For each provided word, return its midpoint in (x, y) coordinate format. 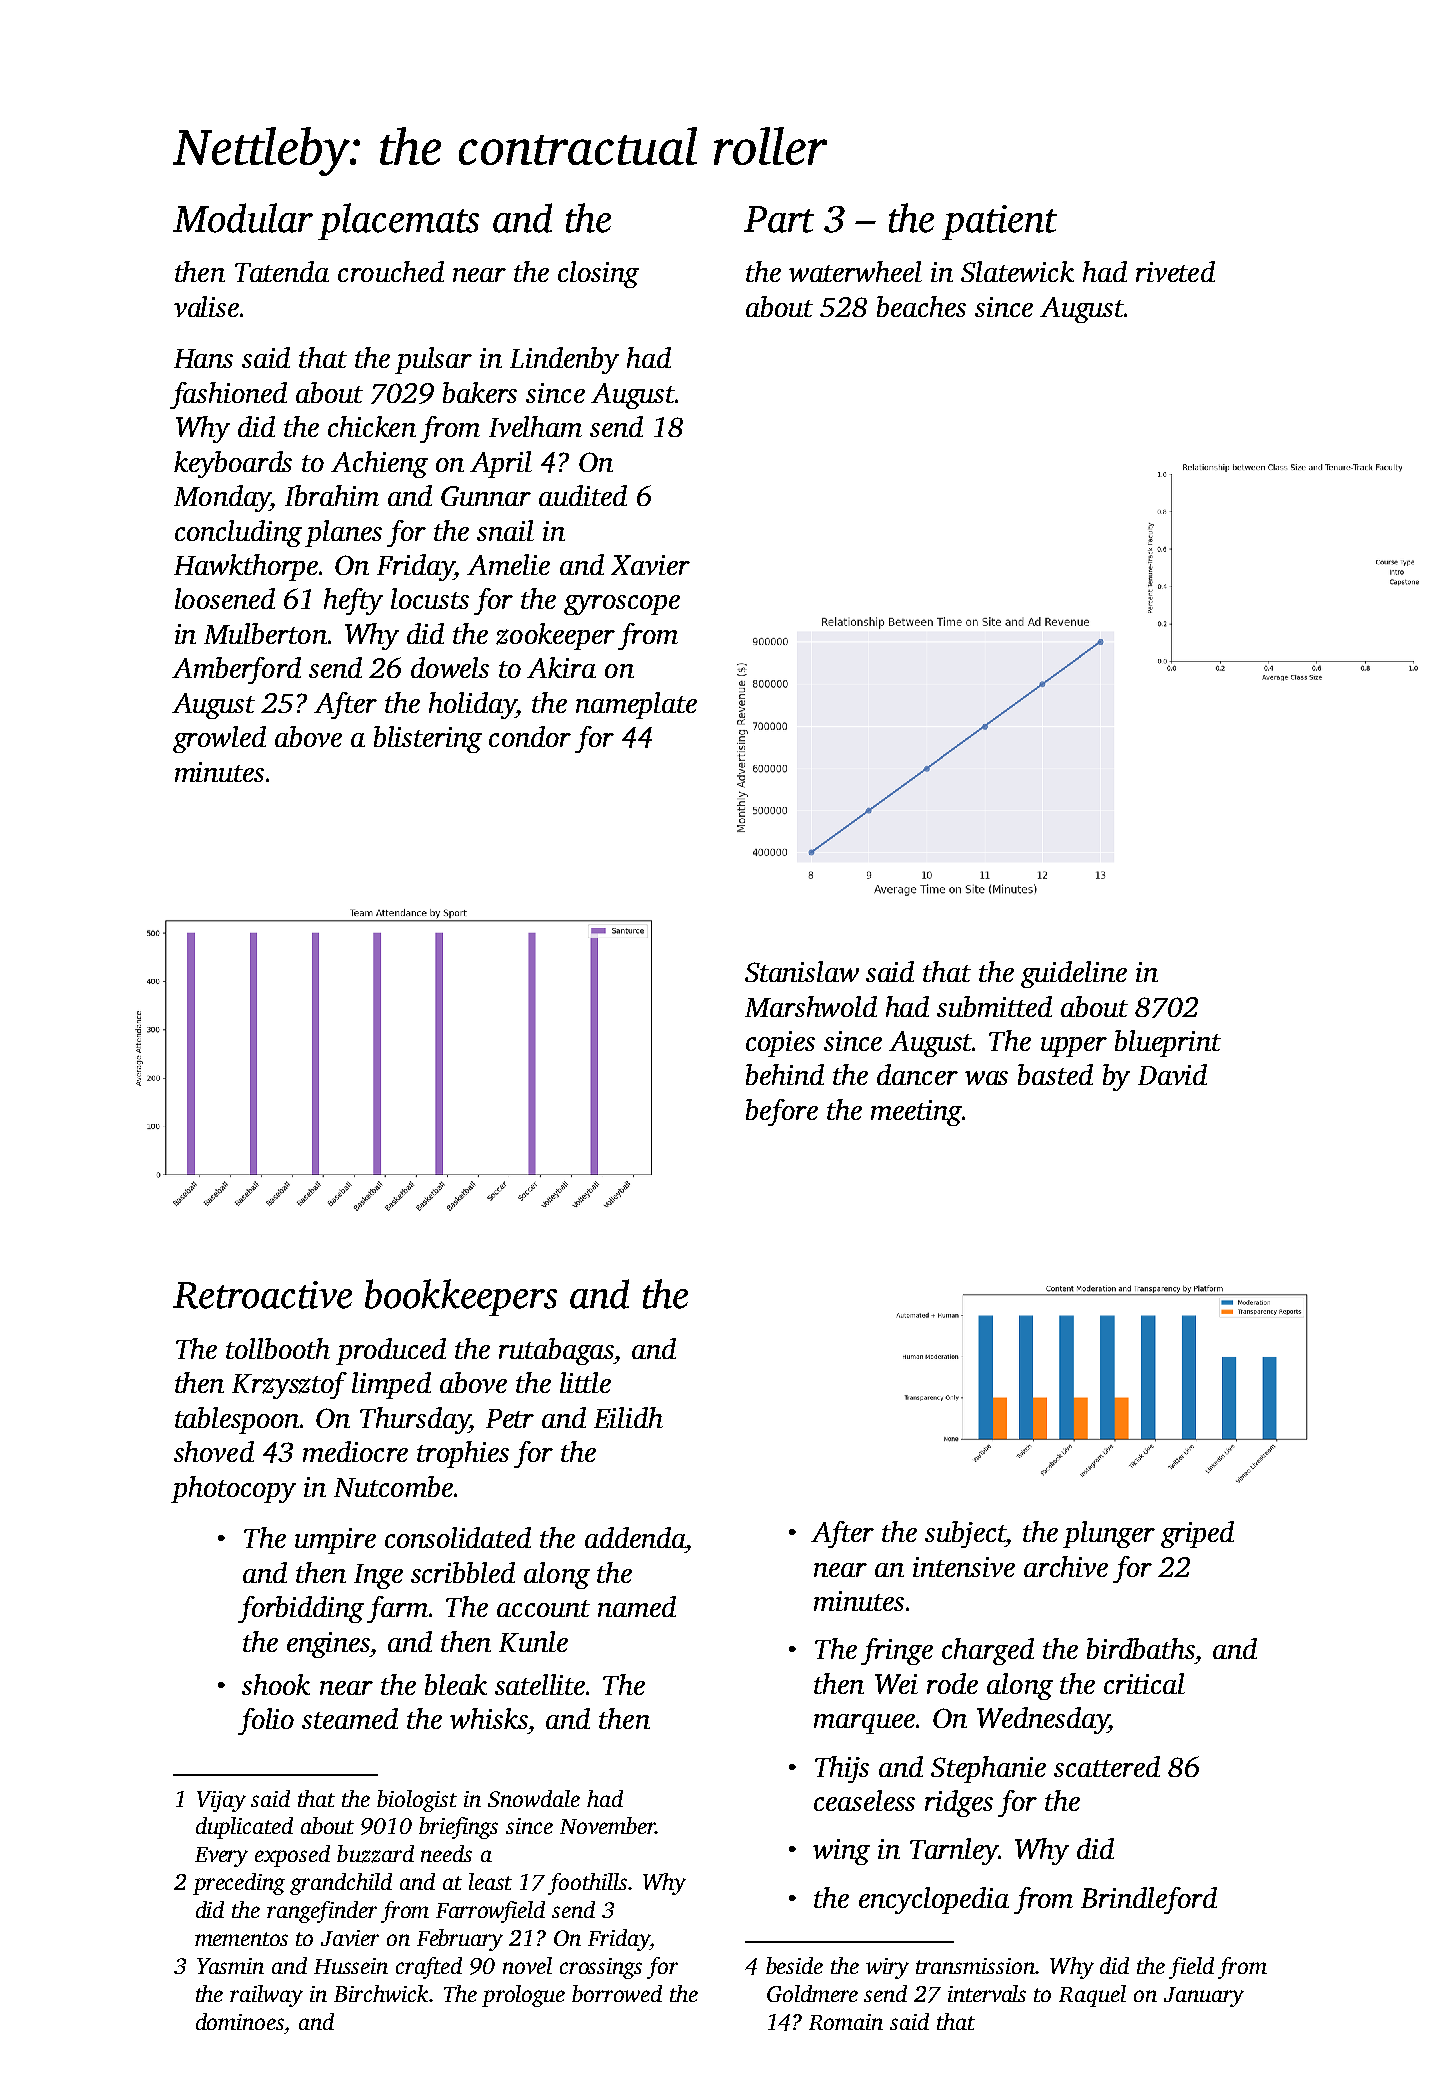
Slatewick (1017, 271)
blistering (428, 739)
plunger (1109, 1534)
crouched (391, 271)
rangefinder (322, 1912)
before (782, 1112)
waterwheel (855, 271)
